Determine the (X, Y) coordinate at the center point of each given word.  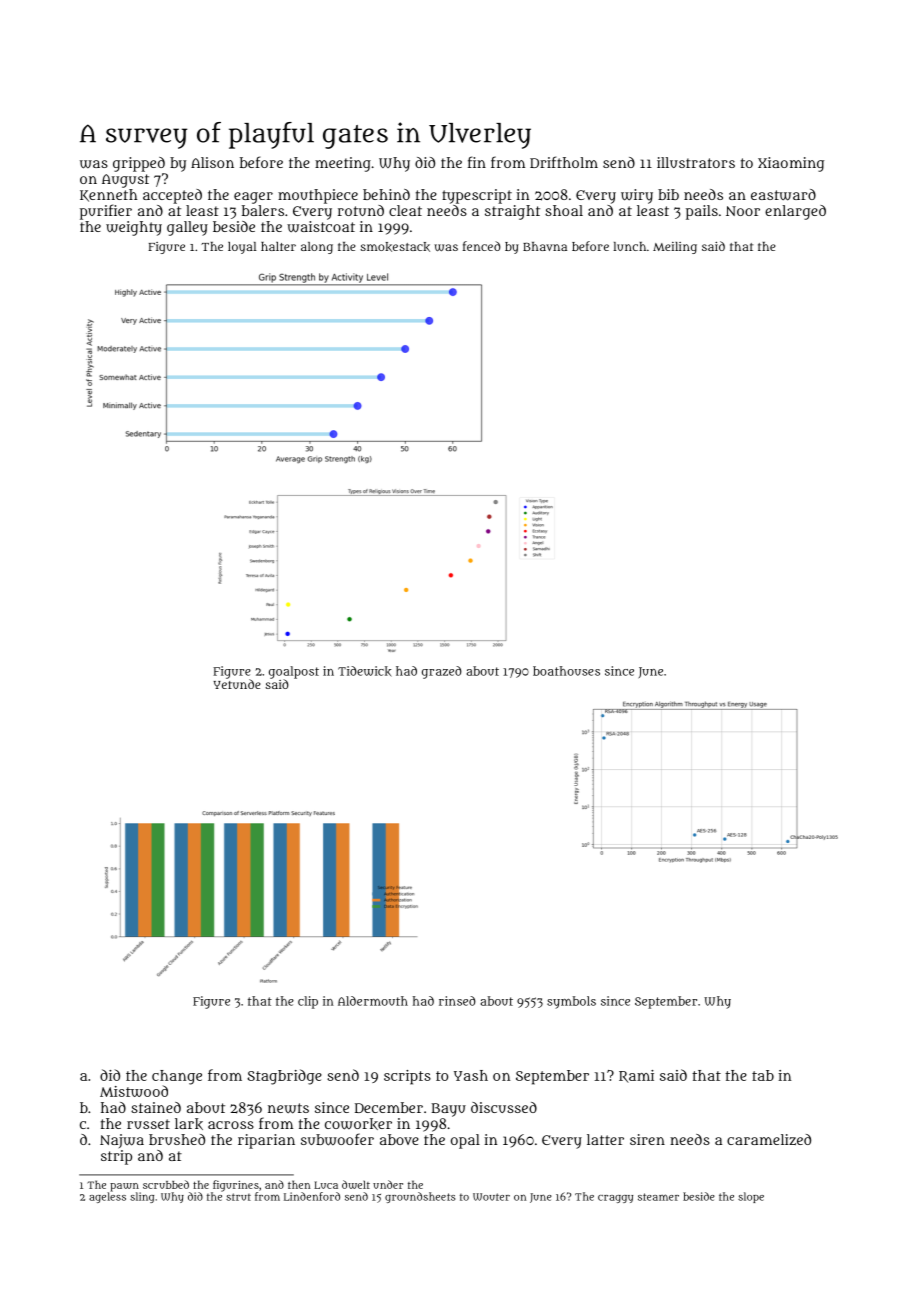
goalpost (294, 672)
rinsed (457, 1001)
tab (763, 1075)
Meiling (675, 248)
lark (189, 1124)
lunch (629, 246)
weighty (134, 228)
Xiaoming (791, 164)
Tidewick (365, 671)
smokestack (395, 247)
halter (278, 246)
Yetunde (237, 684)
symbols (571, 1002)
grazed (442, 672)
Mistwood (134, 1091)
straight (512, 212)
